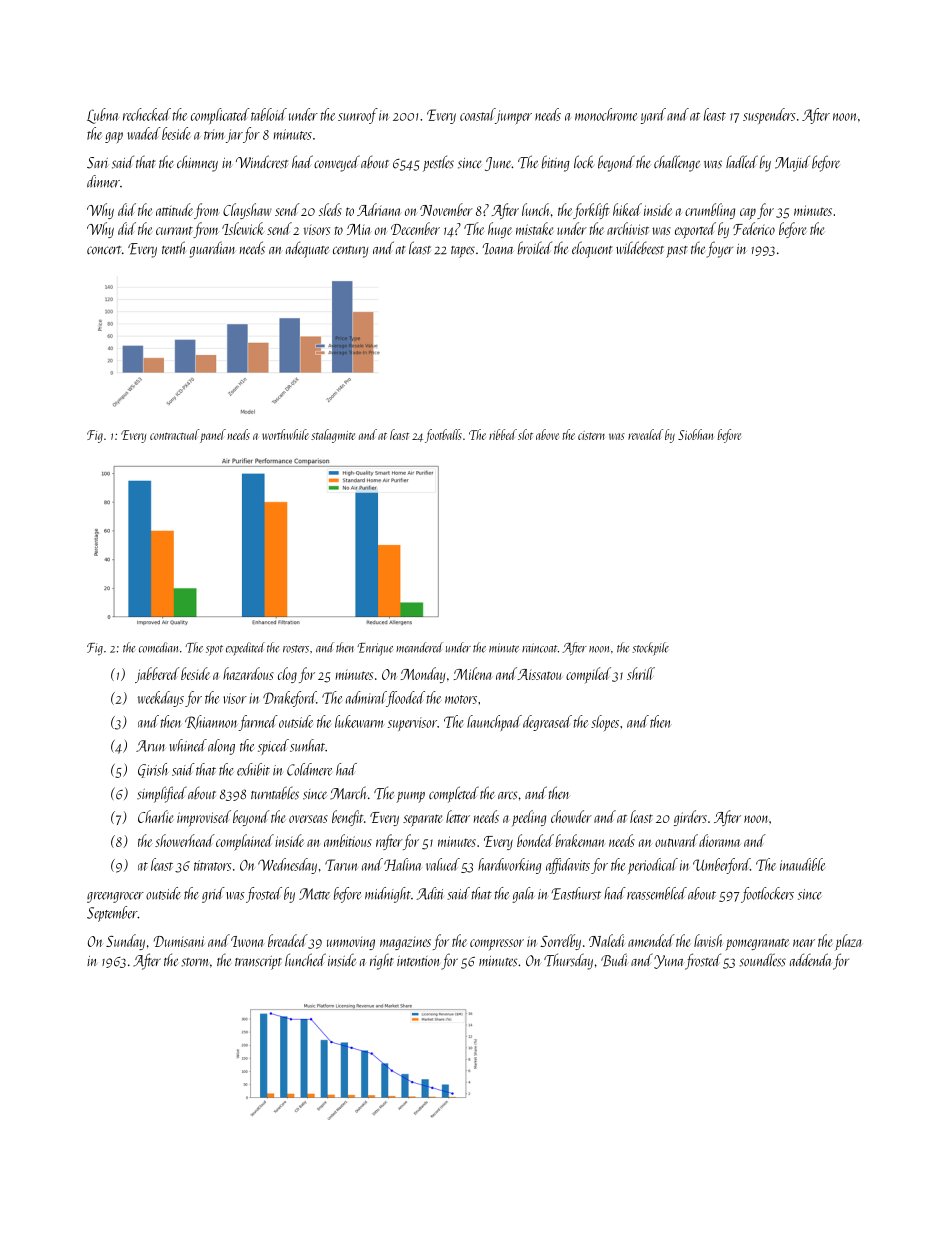 The height and width of the image is (1233, 952). Describe the element at coordinates (695, 434) in the image. I see `Siobhan` at that location.
